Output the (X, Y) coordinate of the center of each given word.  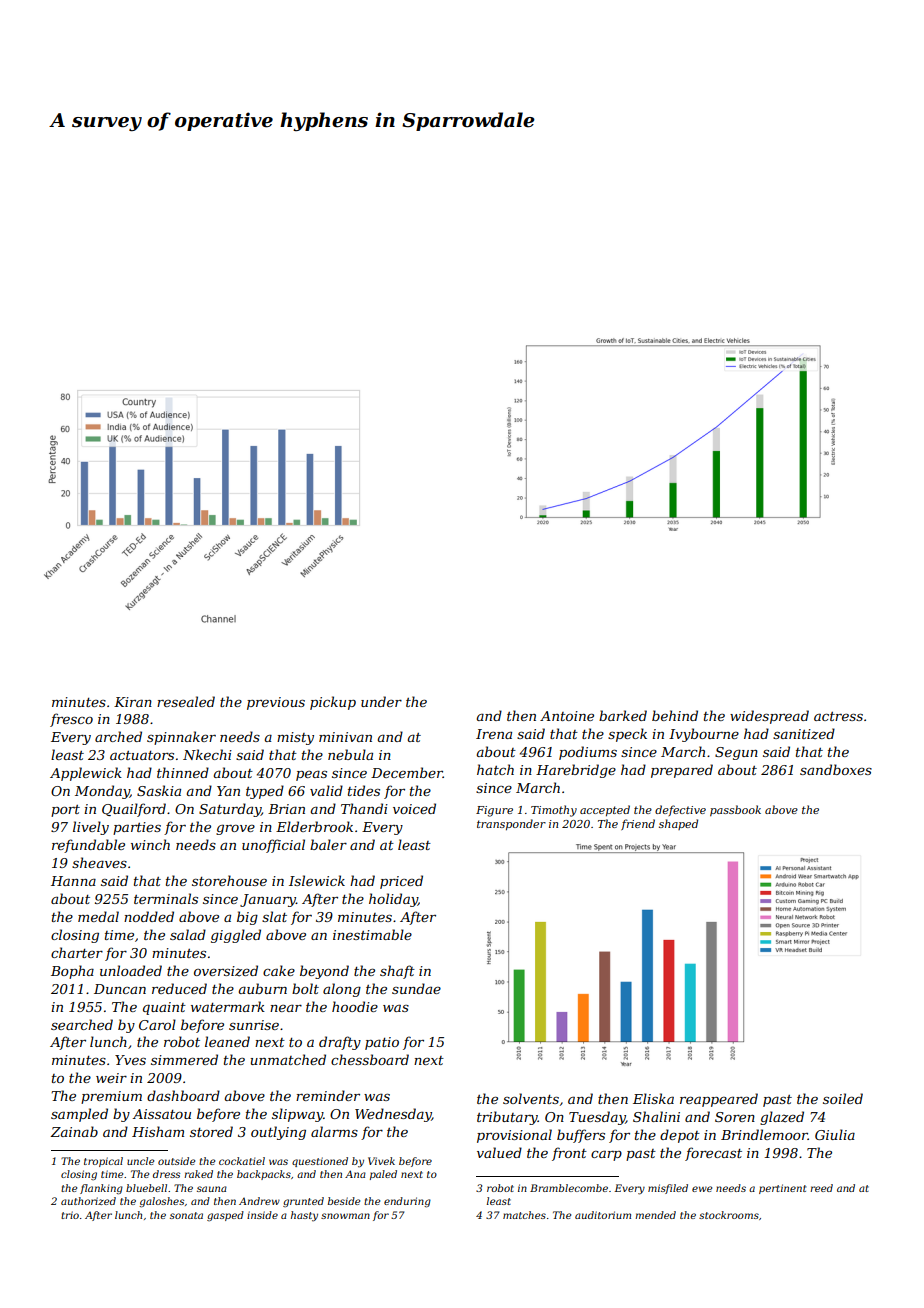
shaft (397, 972)
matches (524, 1215)
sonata (186, 1215)
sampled (79, 1115)
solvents (531, 1098)
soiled (843, 1098)
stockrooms (729, 1215)
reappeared (719, 1100)
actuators (142, 755)
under (381, 701)
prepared (682, 771)
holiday (393, 900)
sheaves (99, 862)
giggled (236, 936)
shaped (678, 824)
